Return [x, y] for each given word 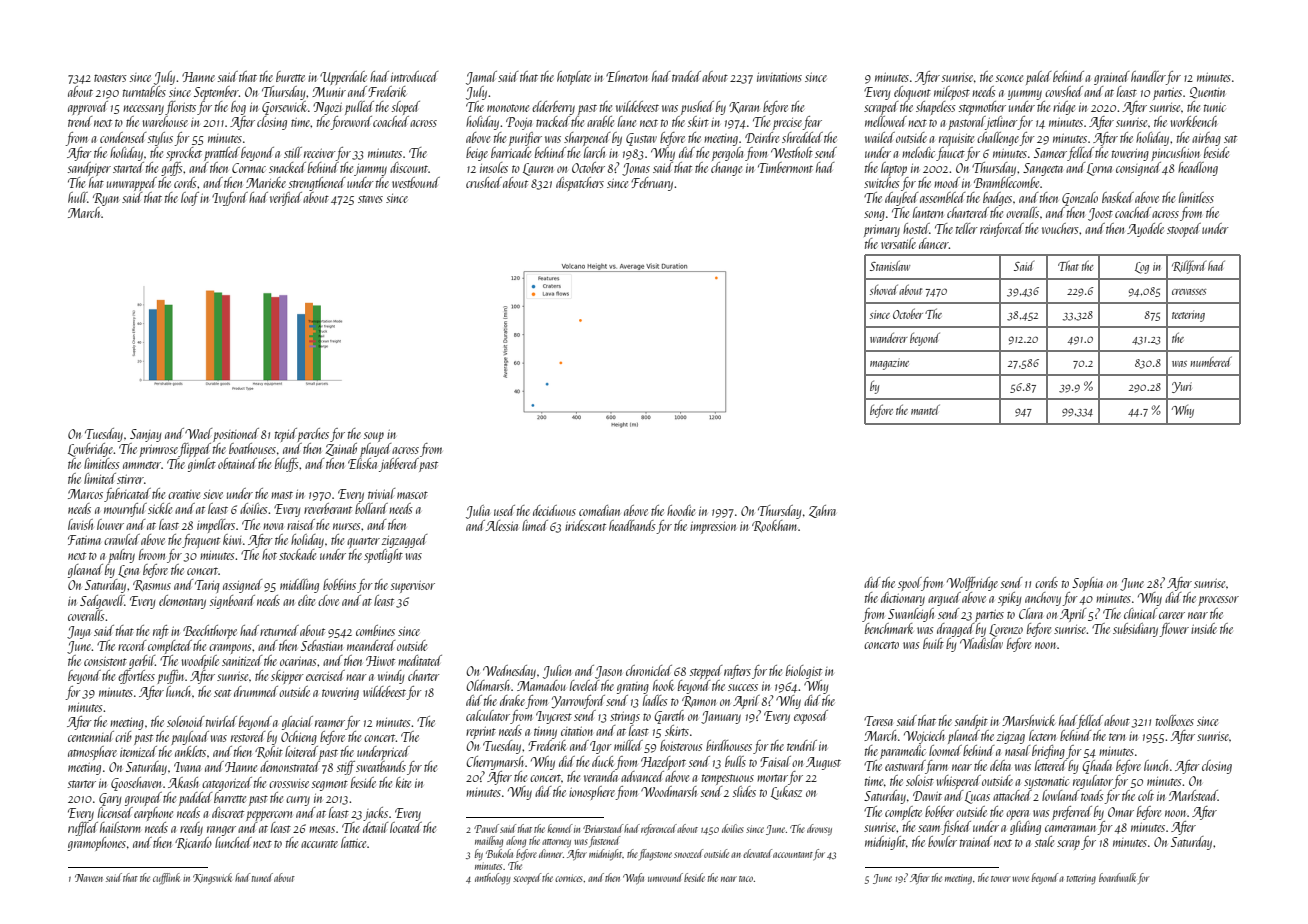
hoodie [681, 510]
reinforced [1002, 230]
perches [313, 435]
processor [1218, 601]
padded [196, 799]
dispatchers [580, 184]
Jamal [481, 78]
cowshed [1064, 91]
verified [286, 199]
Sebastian [322, 645]
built [933, 643]
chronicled [649, 670]
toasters [110, 78]
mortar [772, 778]
